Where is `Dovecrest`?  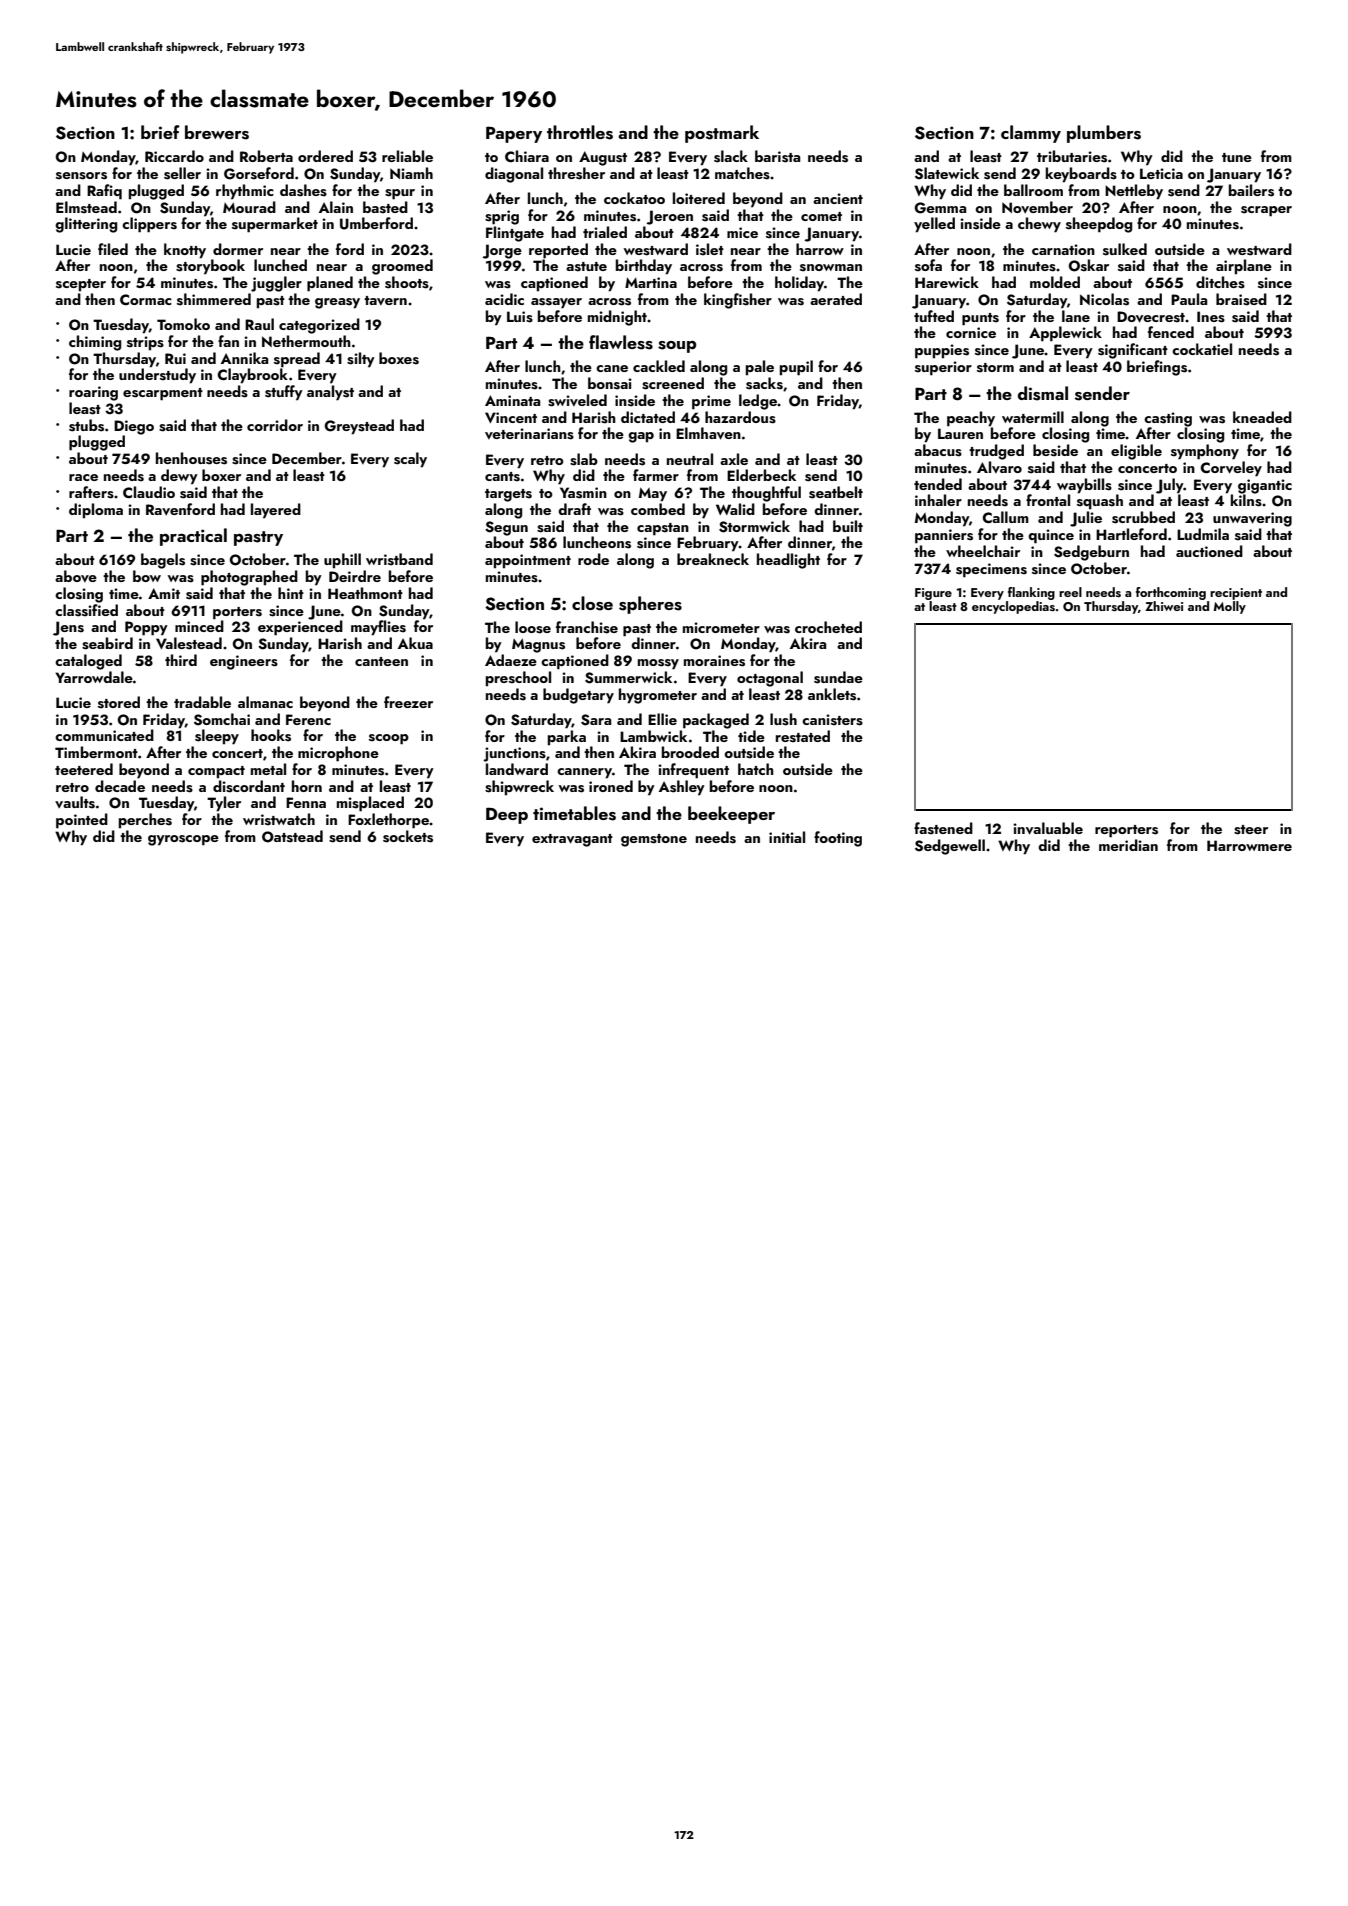 Dovecrest is located at coordinates (1151, 317).
